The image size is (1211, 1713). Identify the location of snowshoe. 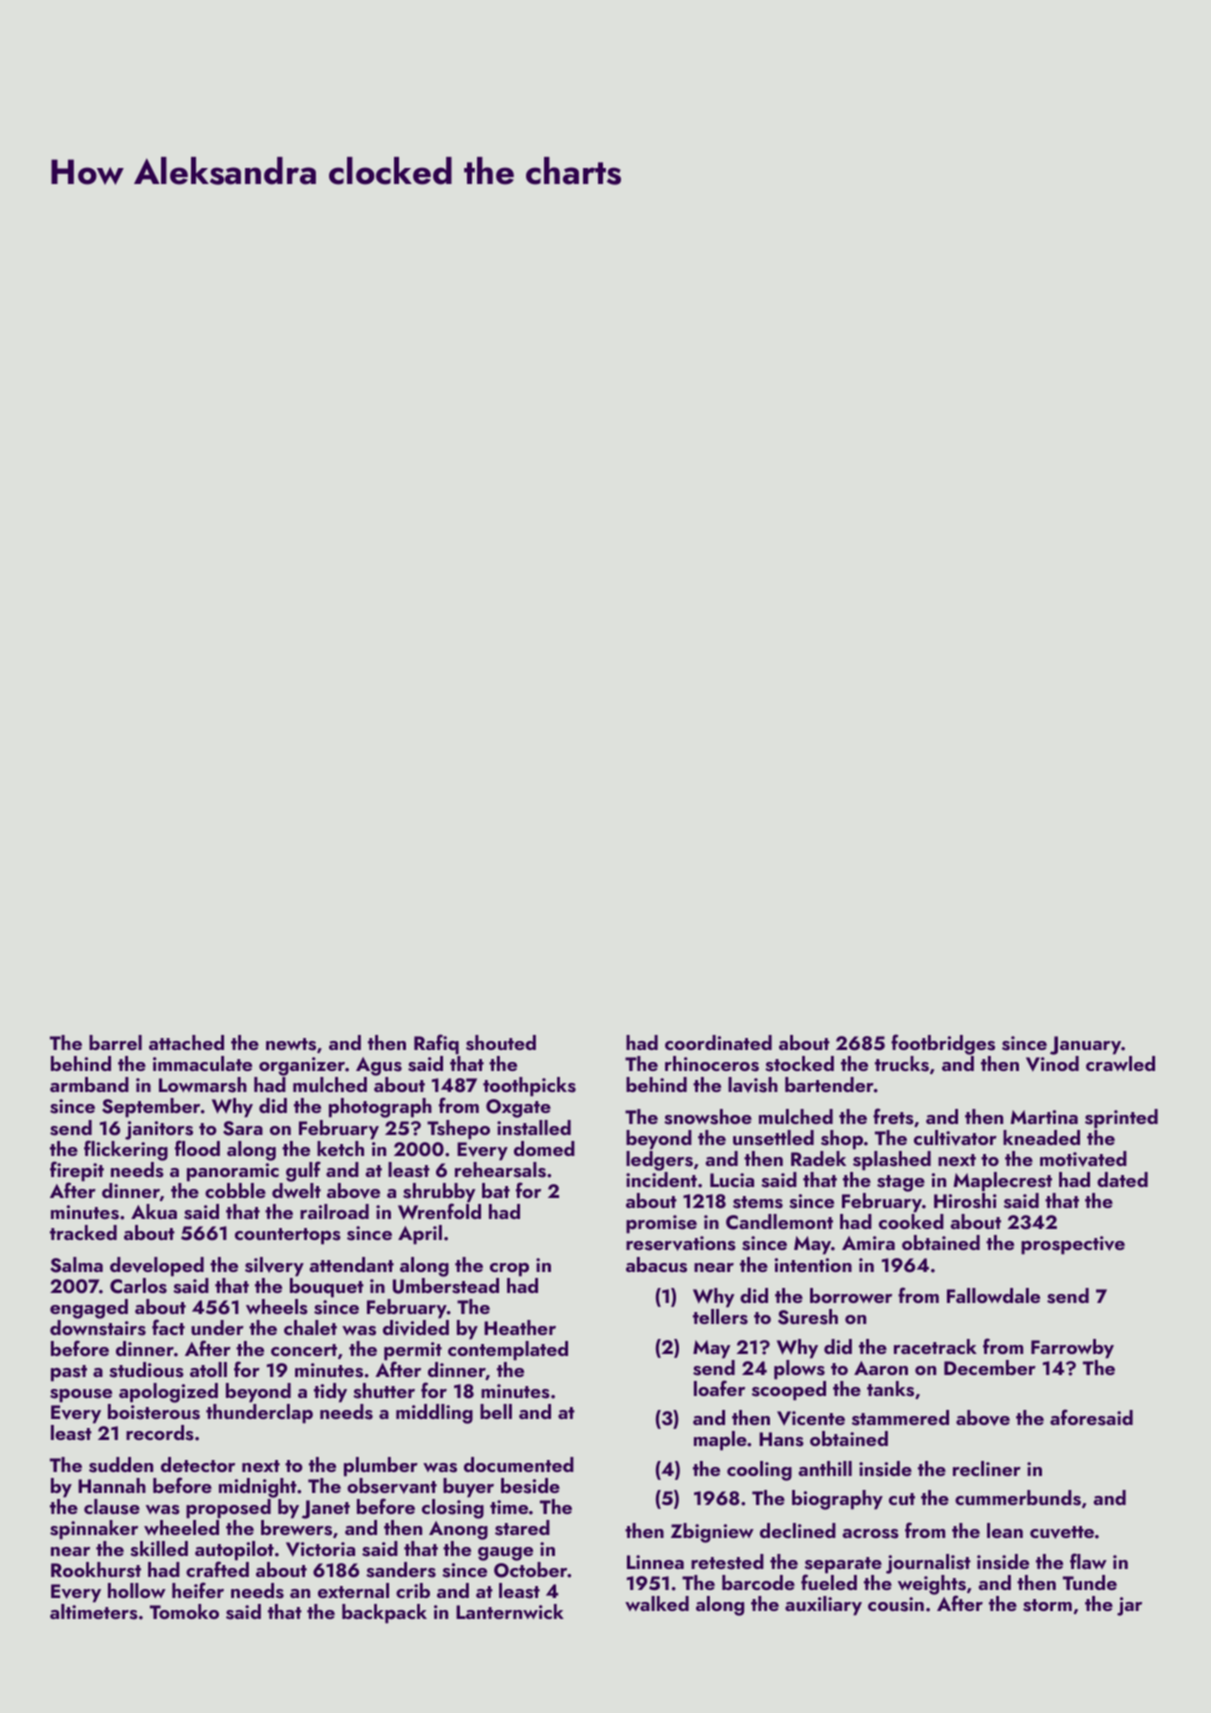
(708, 1117).
